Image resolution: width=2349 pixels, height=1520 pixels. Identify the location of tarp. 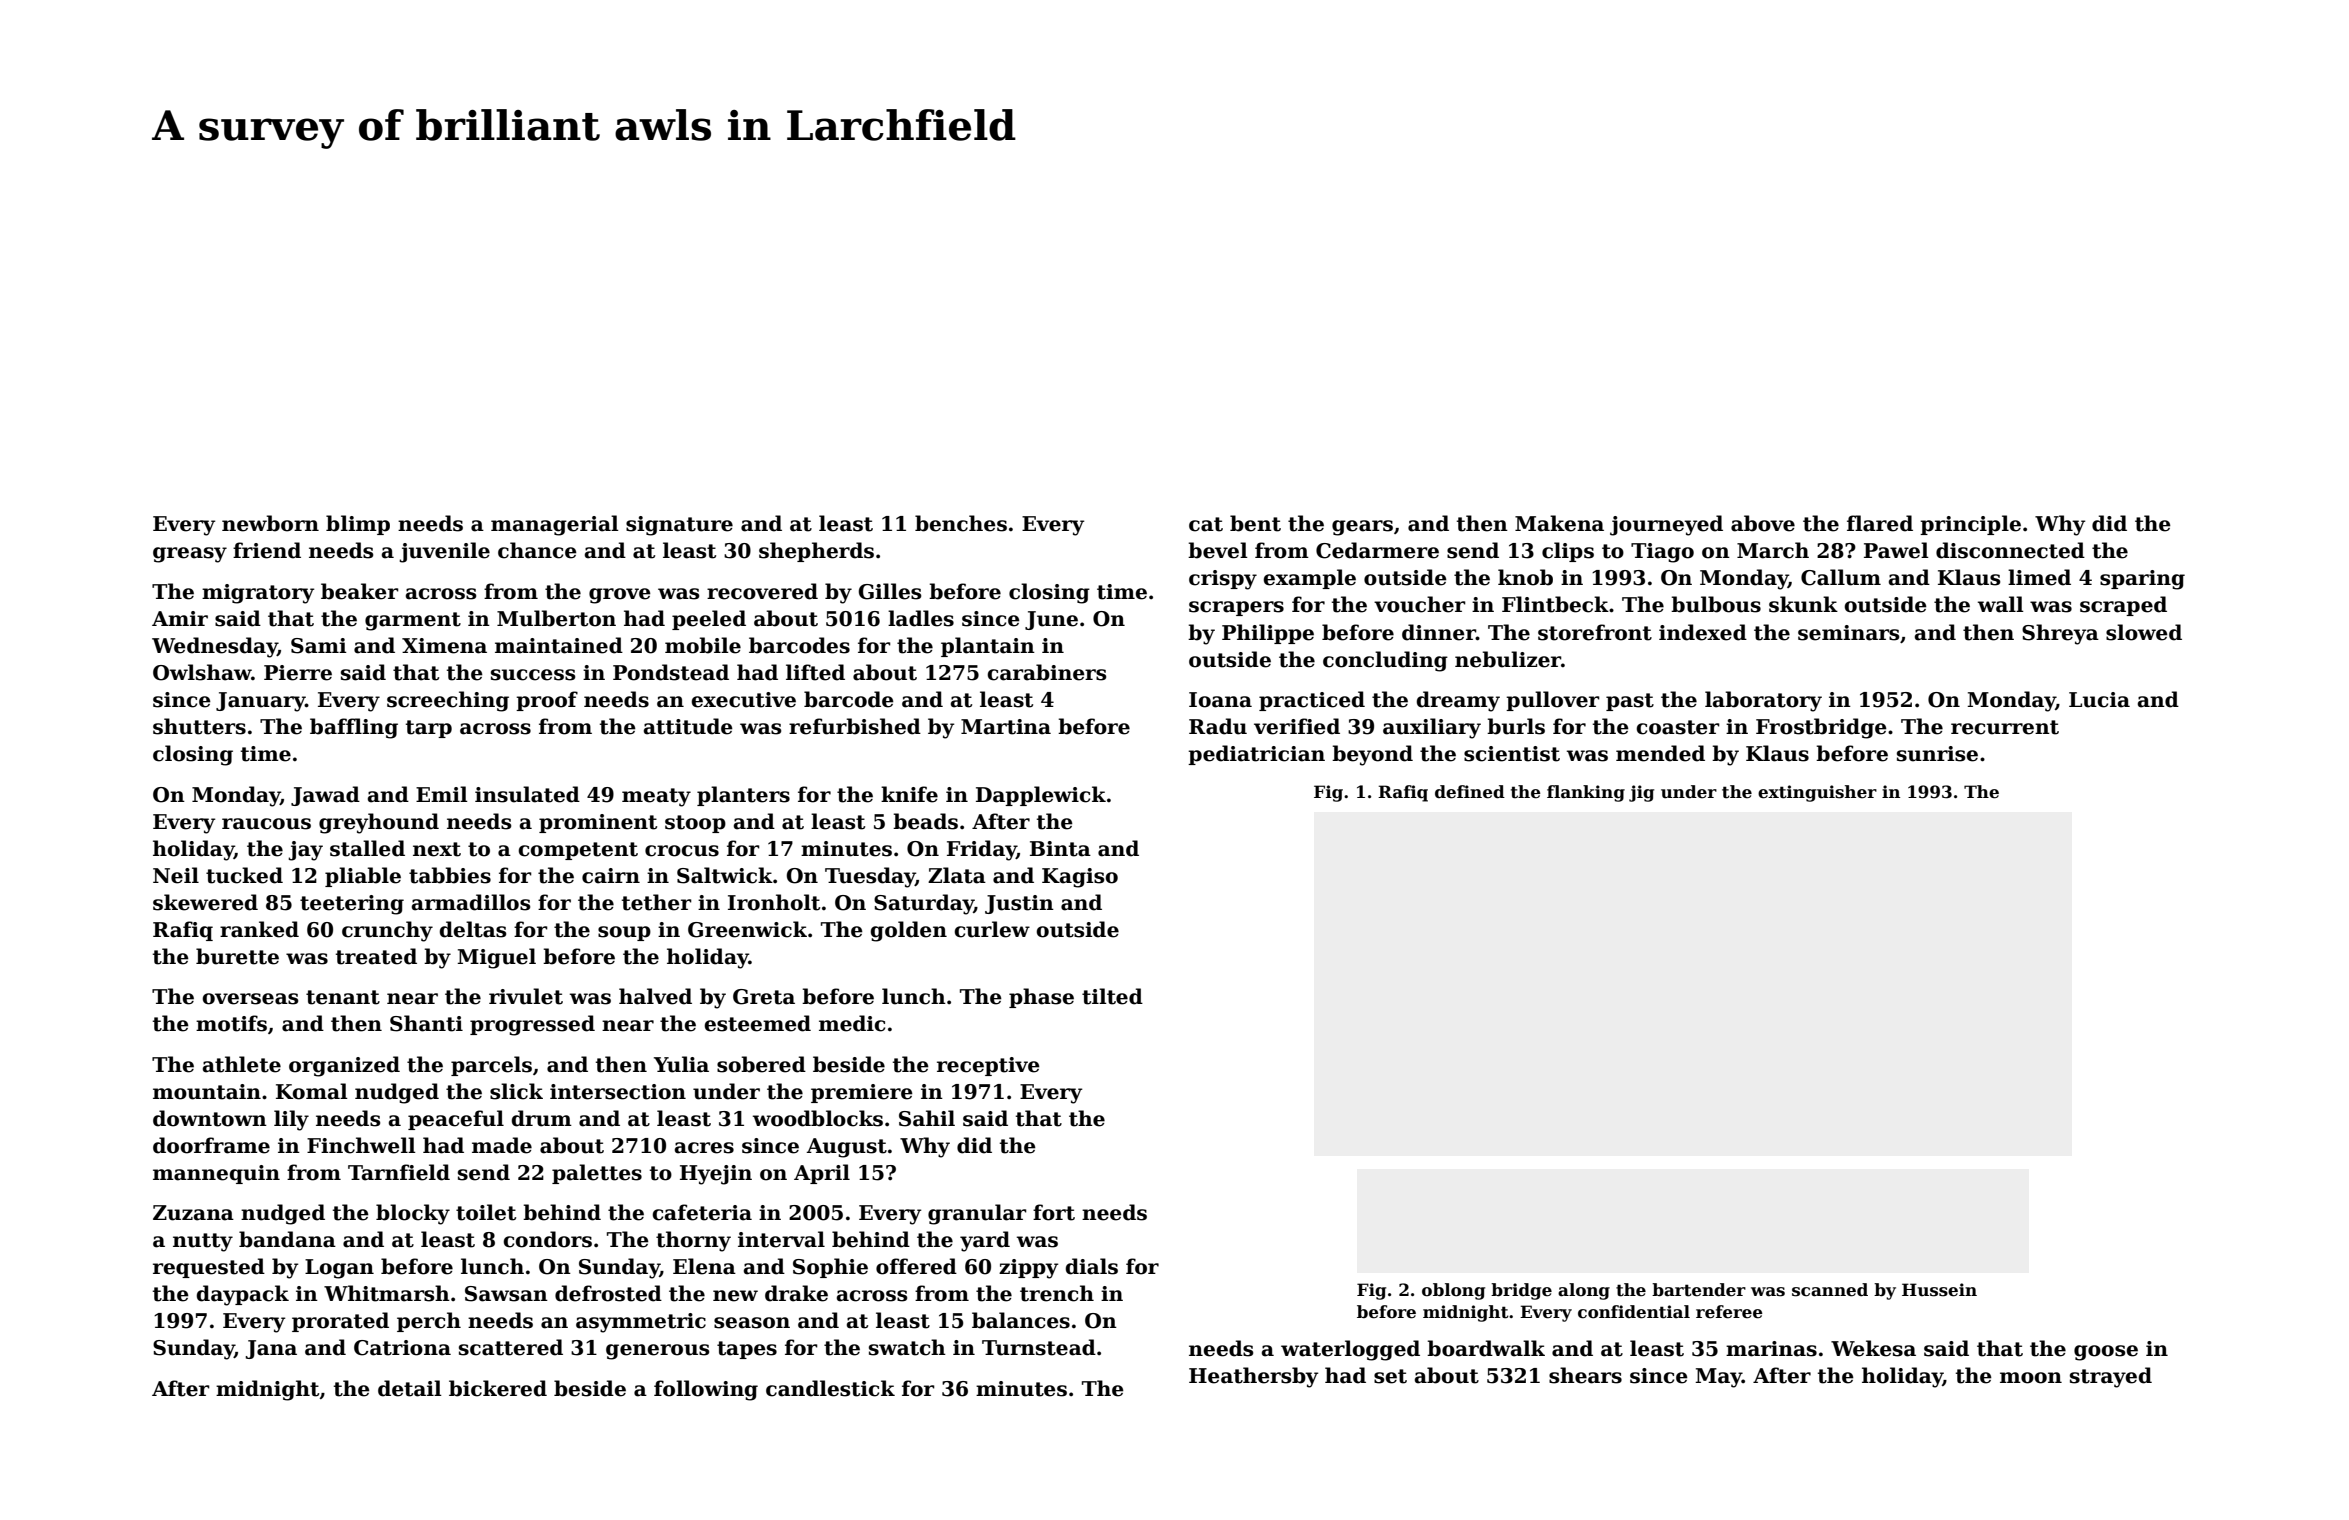
(429, 729).
